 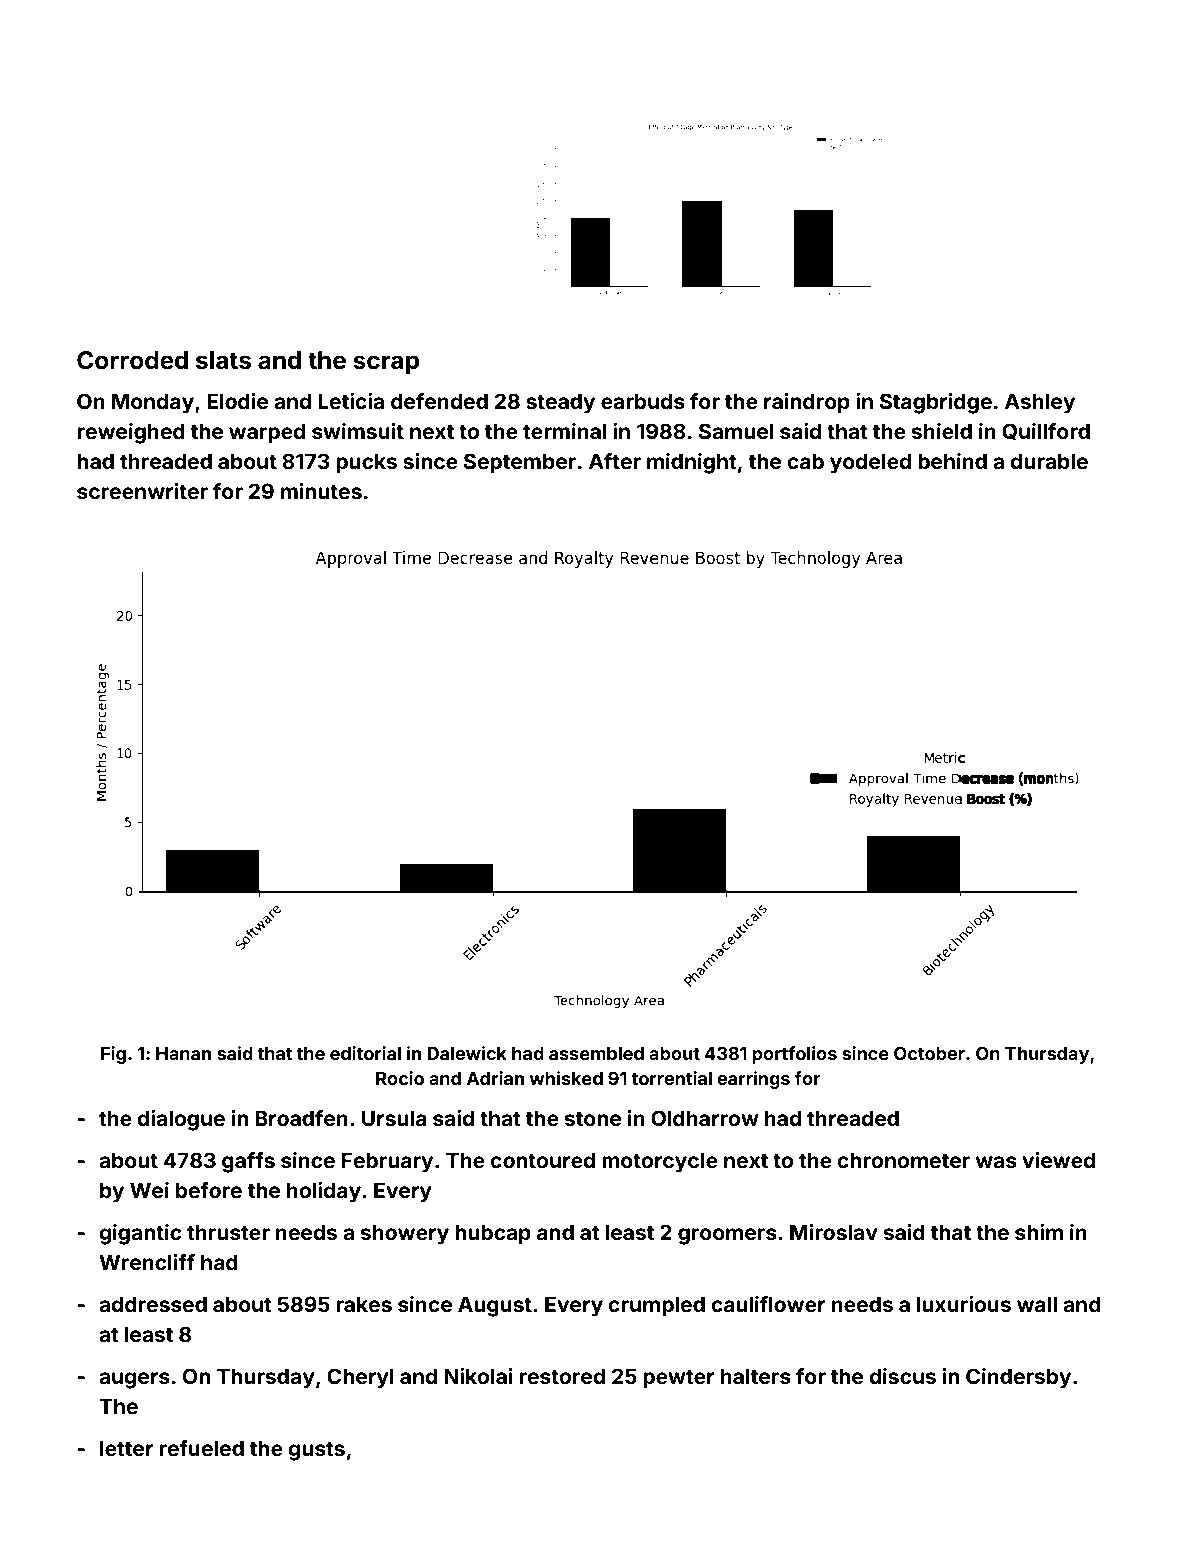 What do you see at coordinates (131, 433) in the page?
I see `reweighed` at bounding box center [131, 433].
